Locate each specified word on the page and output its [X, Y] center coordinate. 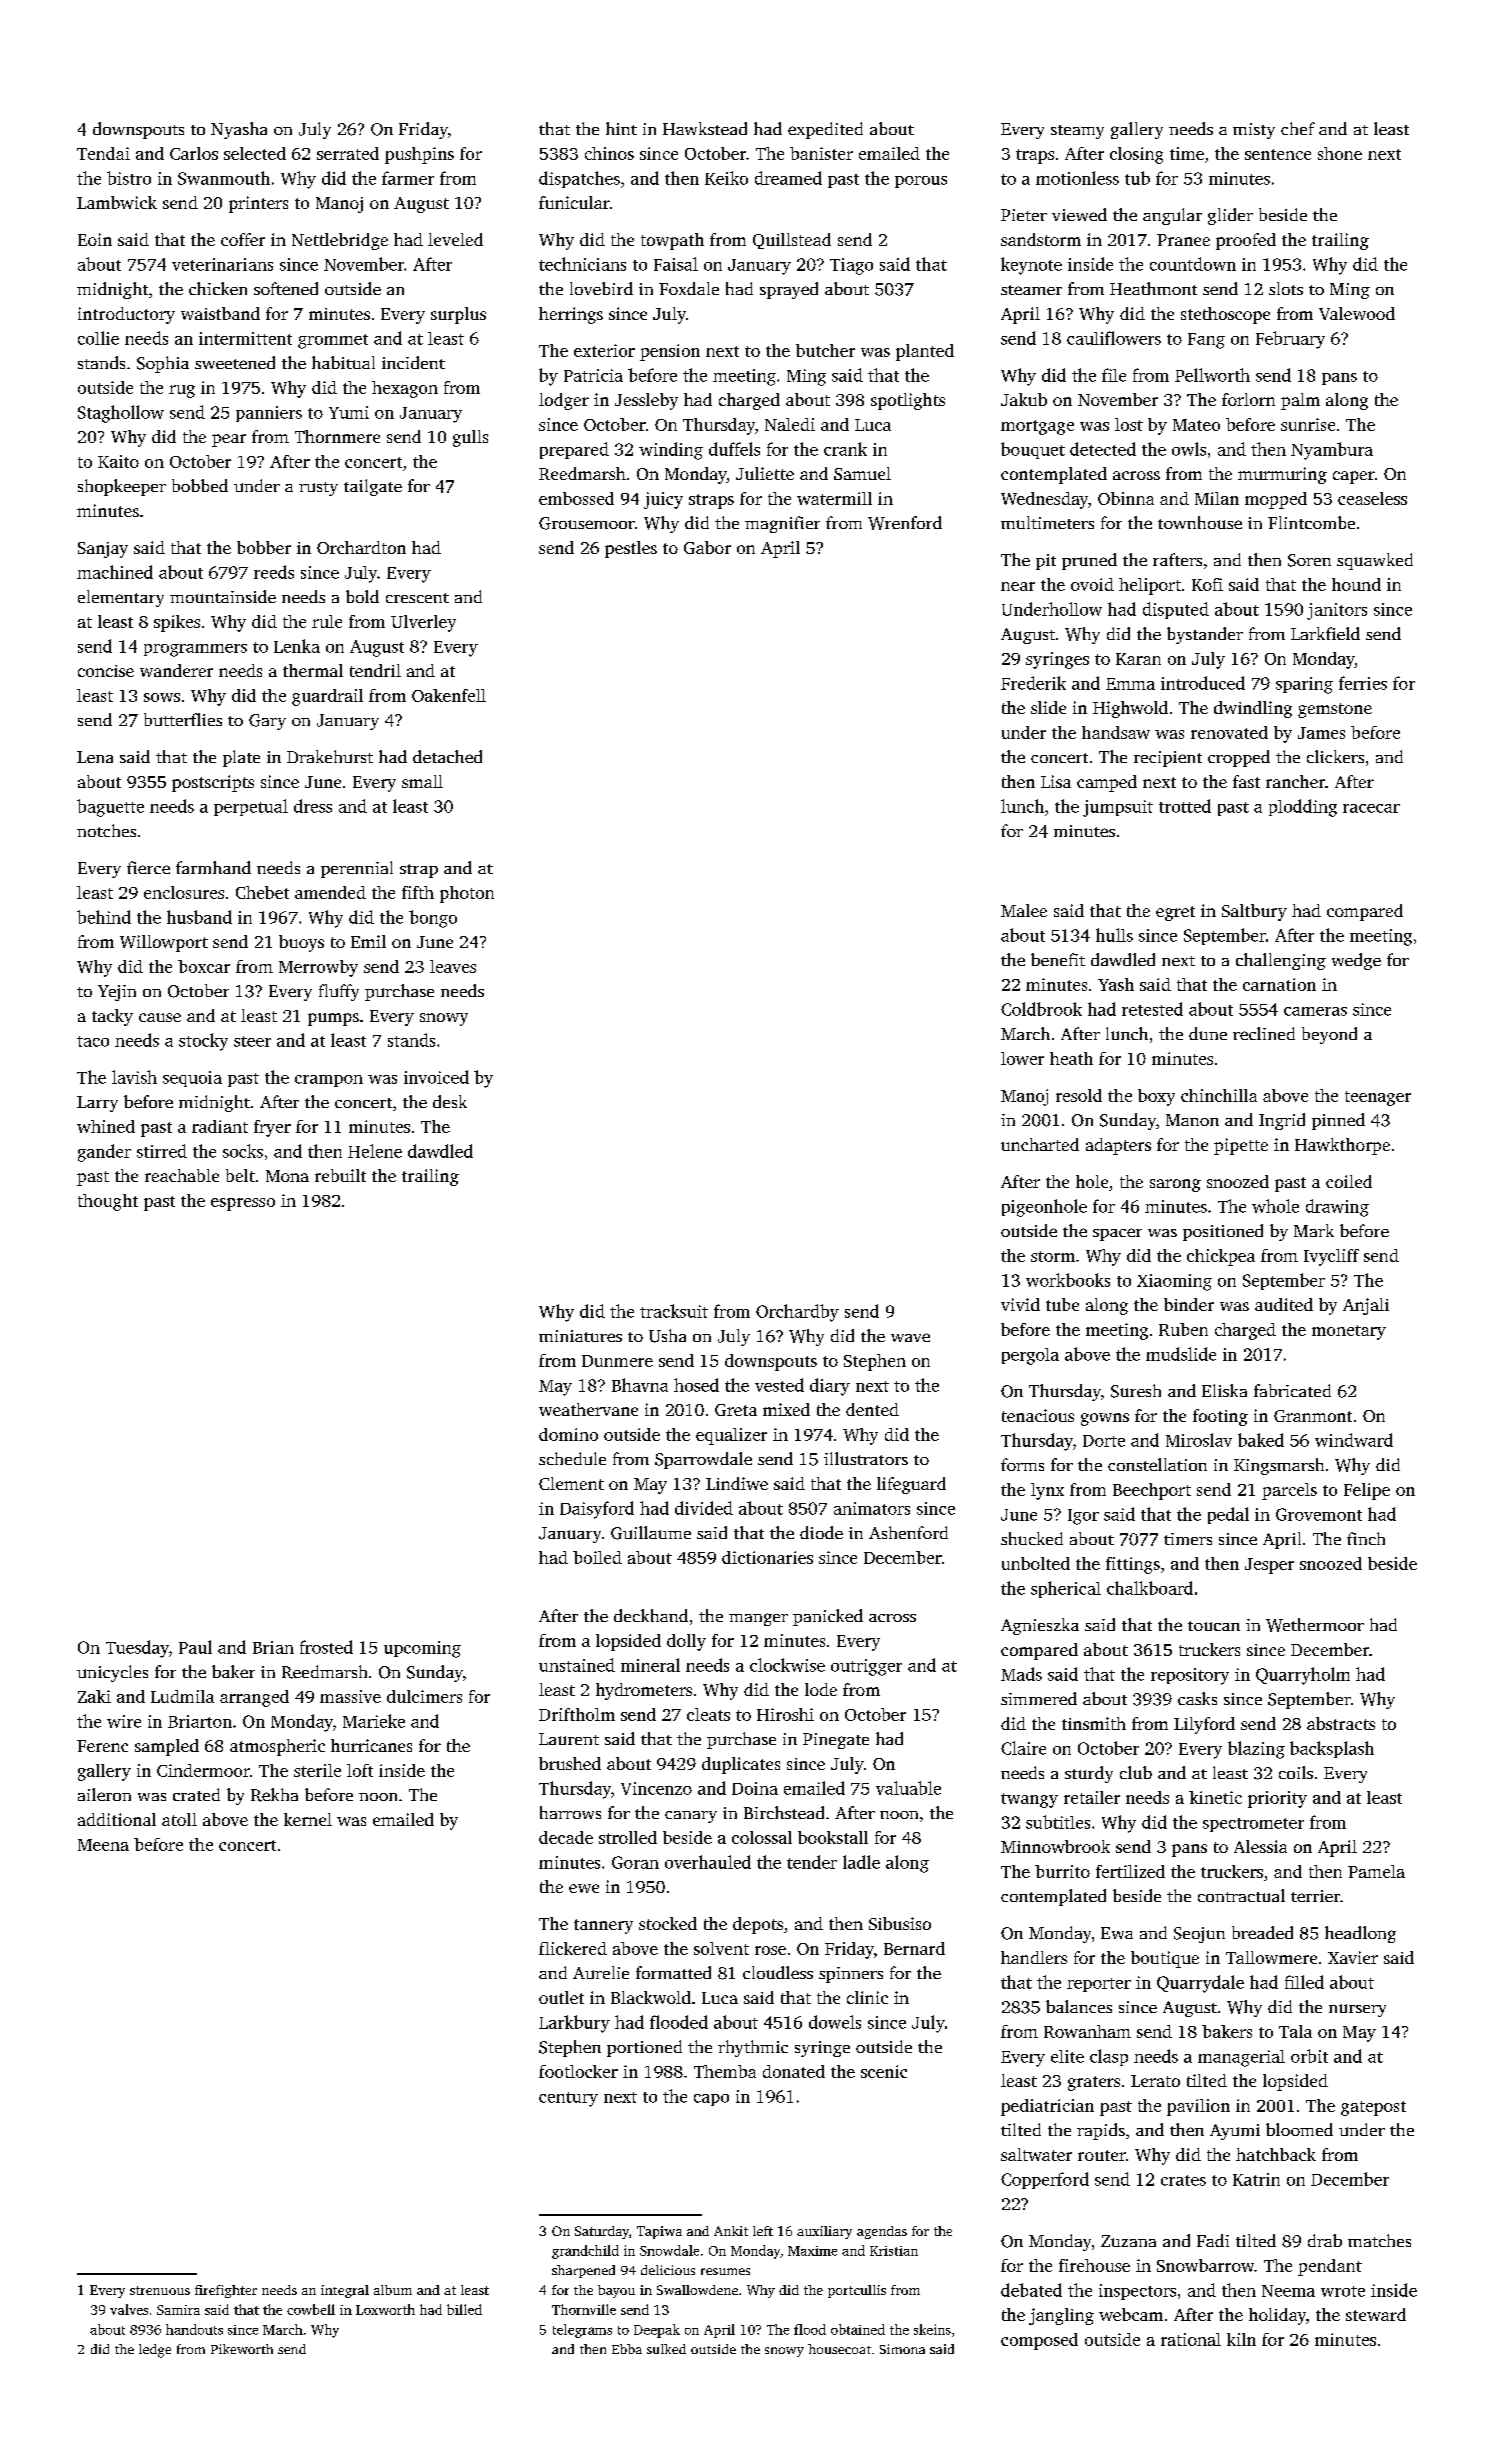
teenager [1378, 1098]
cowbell [311, 2309]
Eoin [95, 239]
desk [450, 1101]
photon [467, 894]
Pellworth [1212, 375]
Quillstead [792, 241]
